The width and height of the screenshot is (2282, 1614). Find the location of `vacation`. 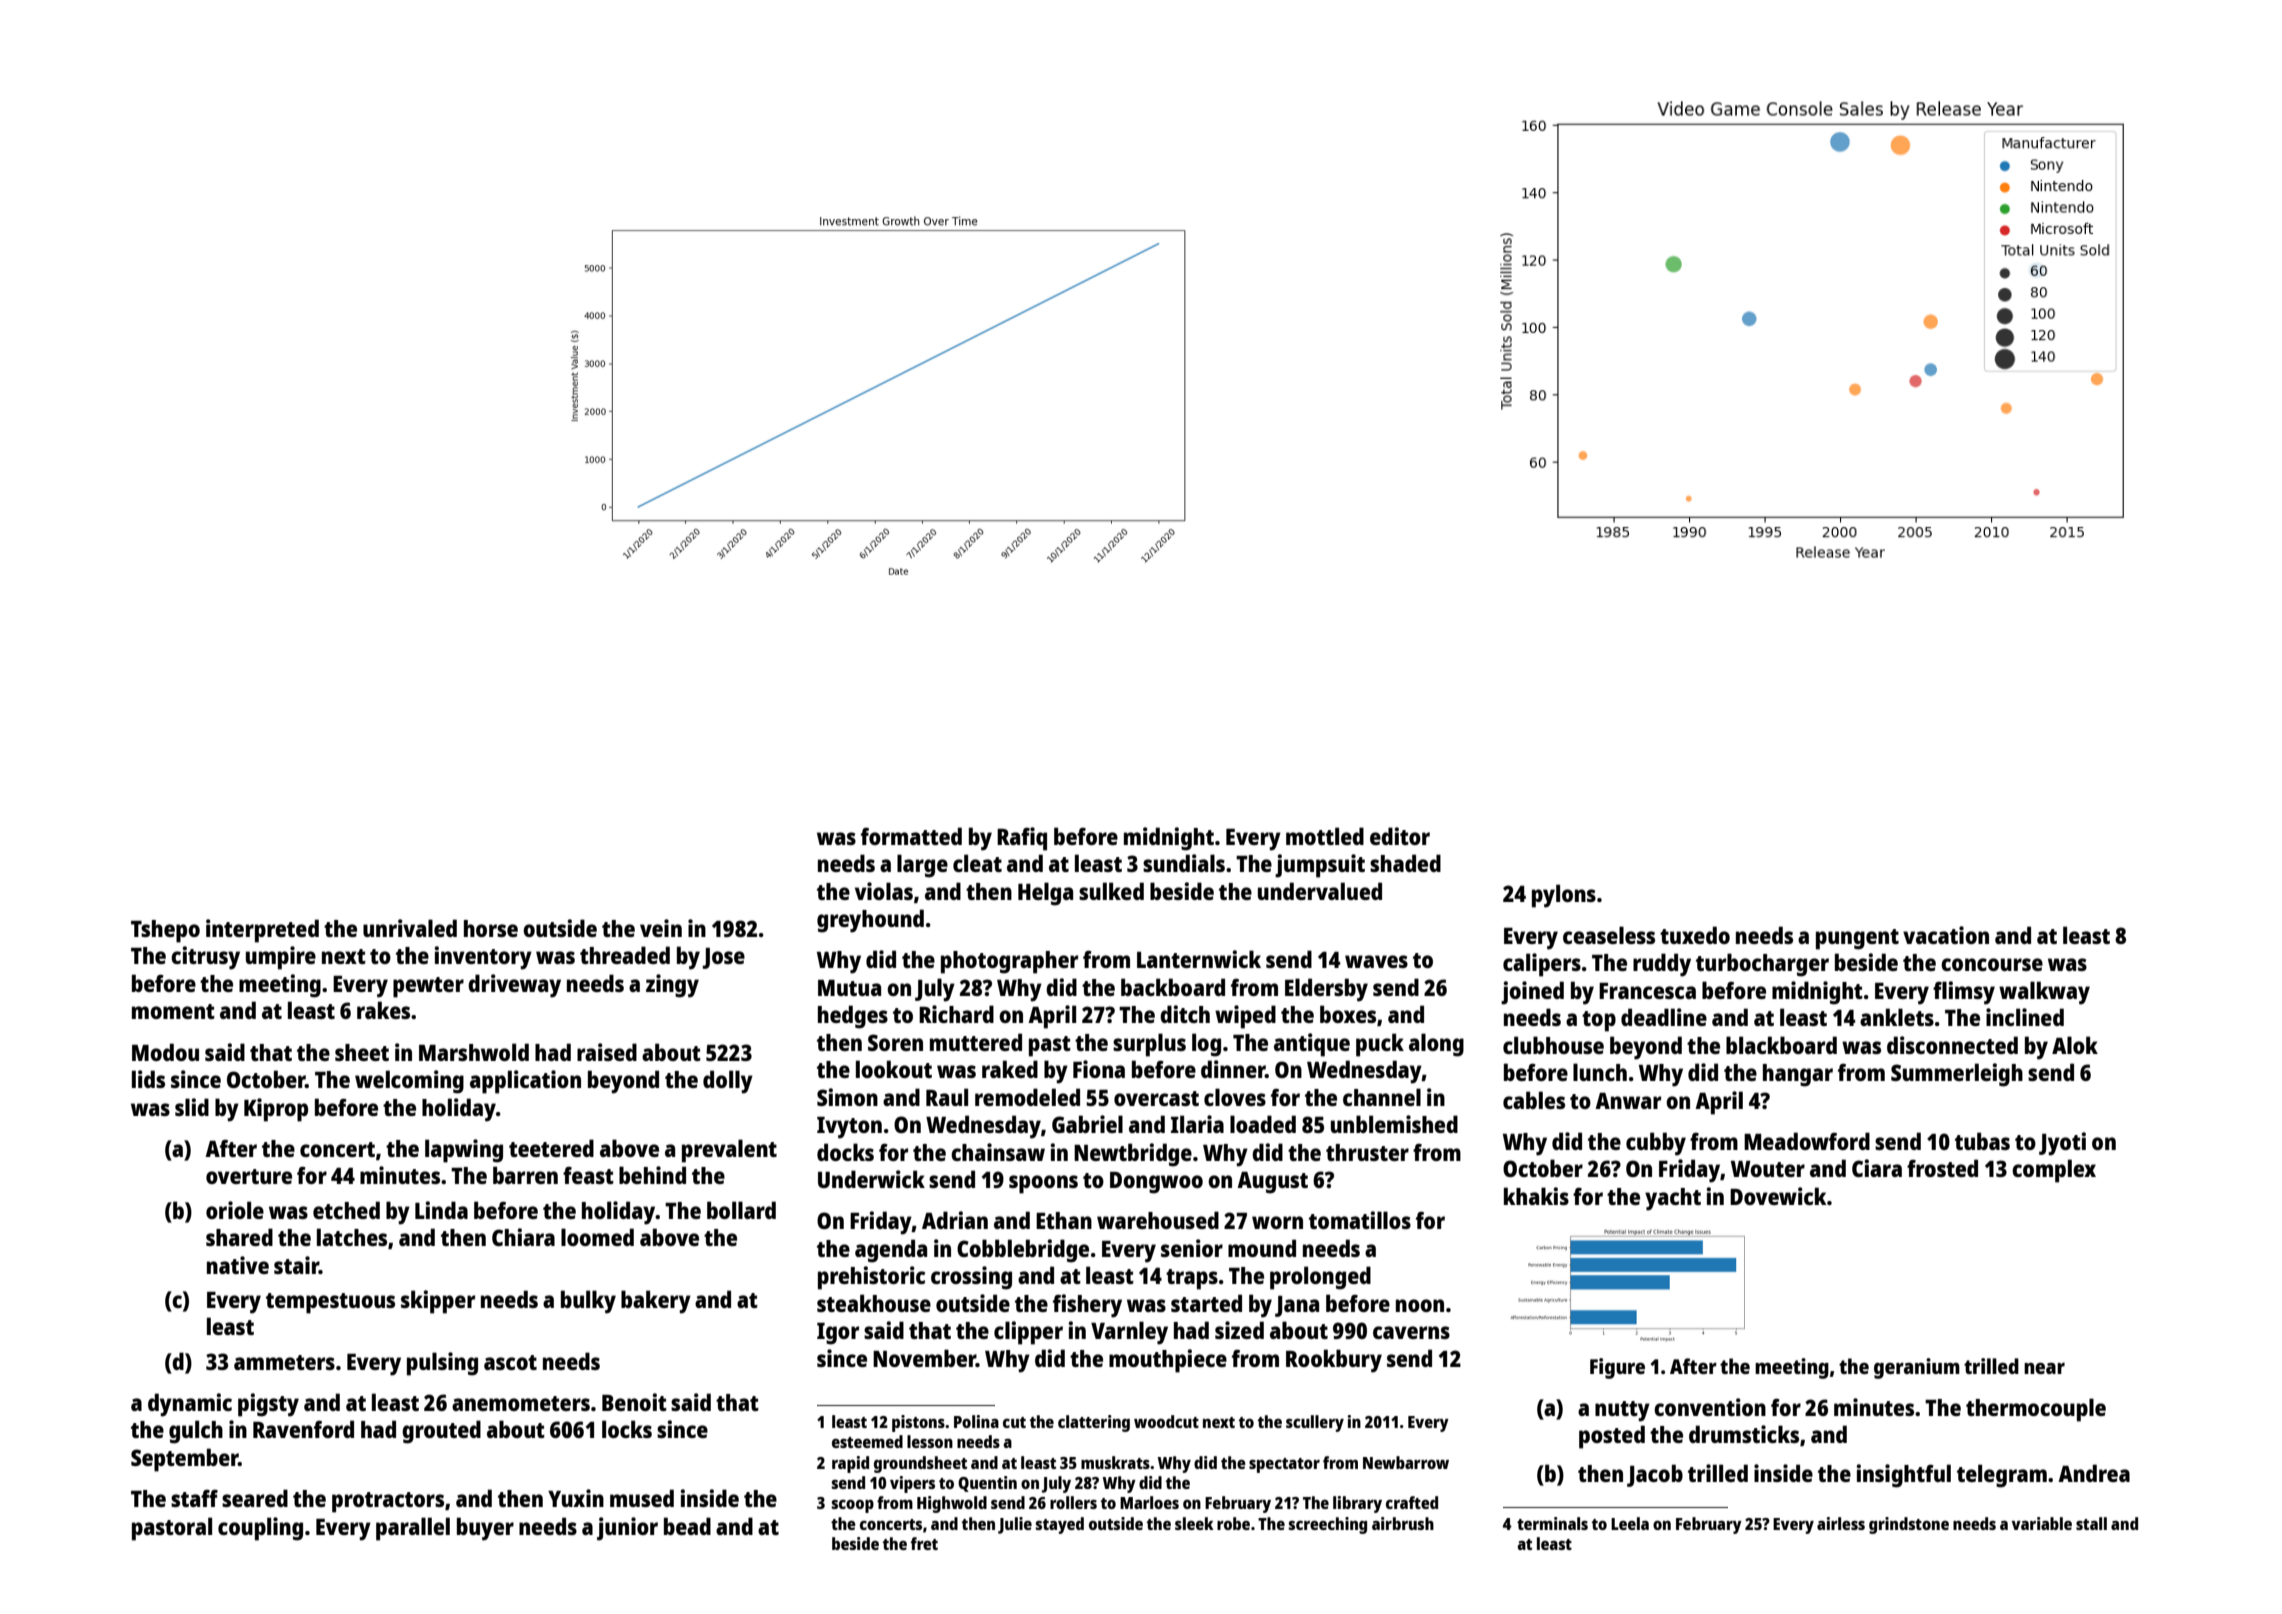

vacation is located at coordinates (1946, 935).
